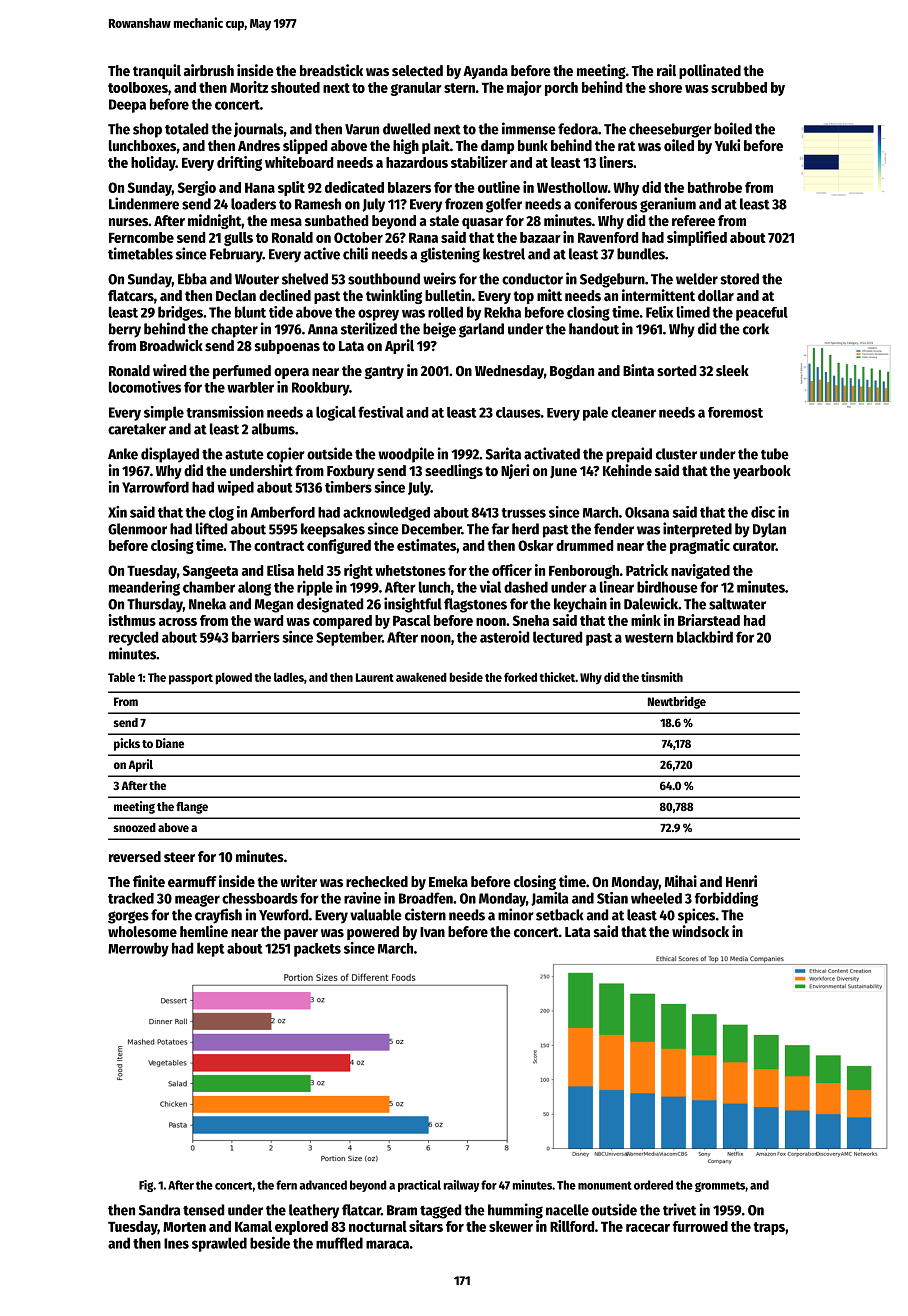  I want to click on windsock, so click(700, 931).
